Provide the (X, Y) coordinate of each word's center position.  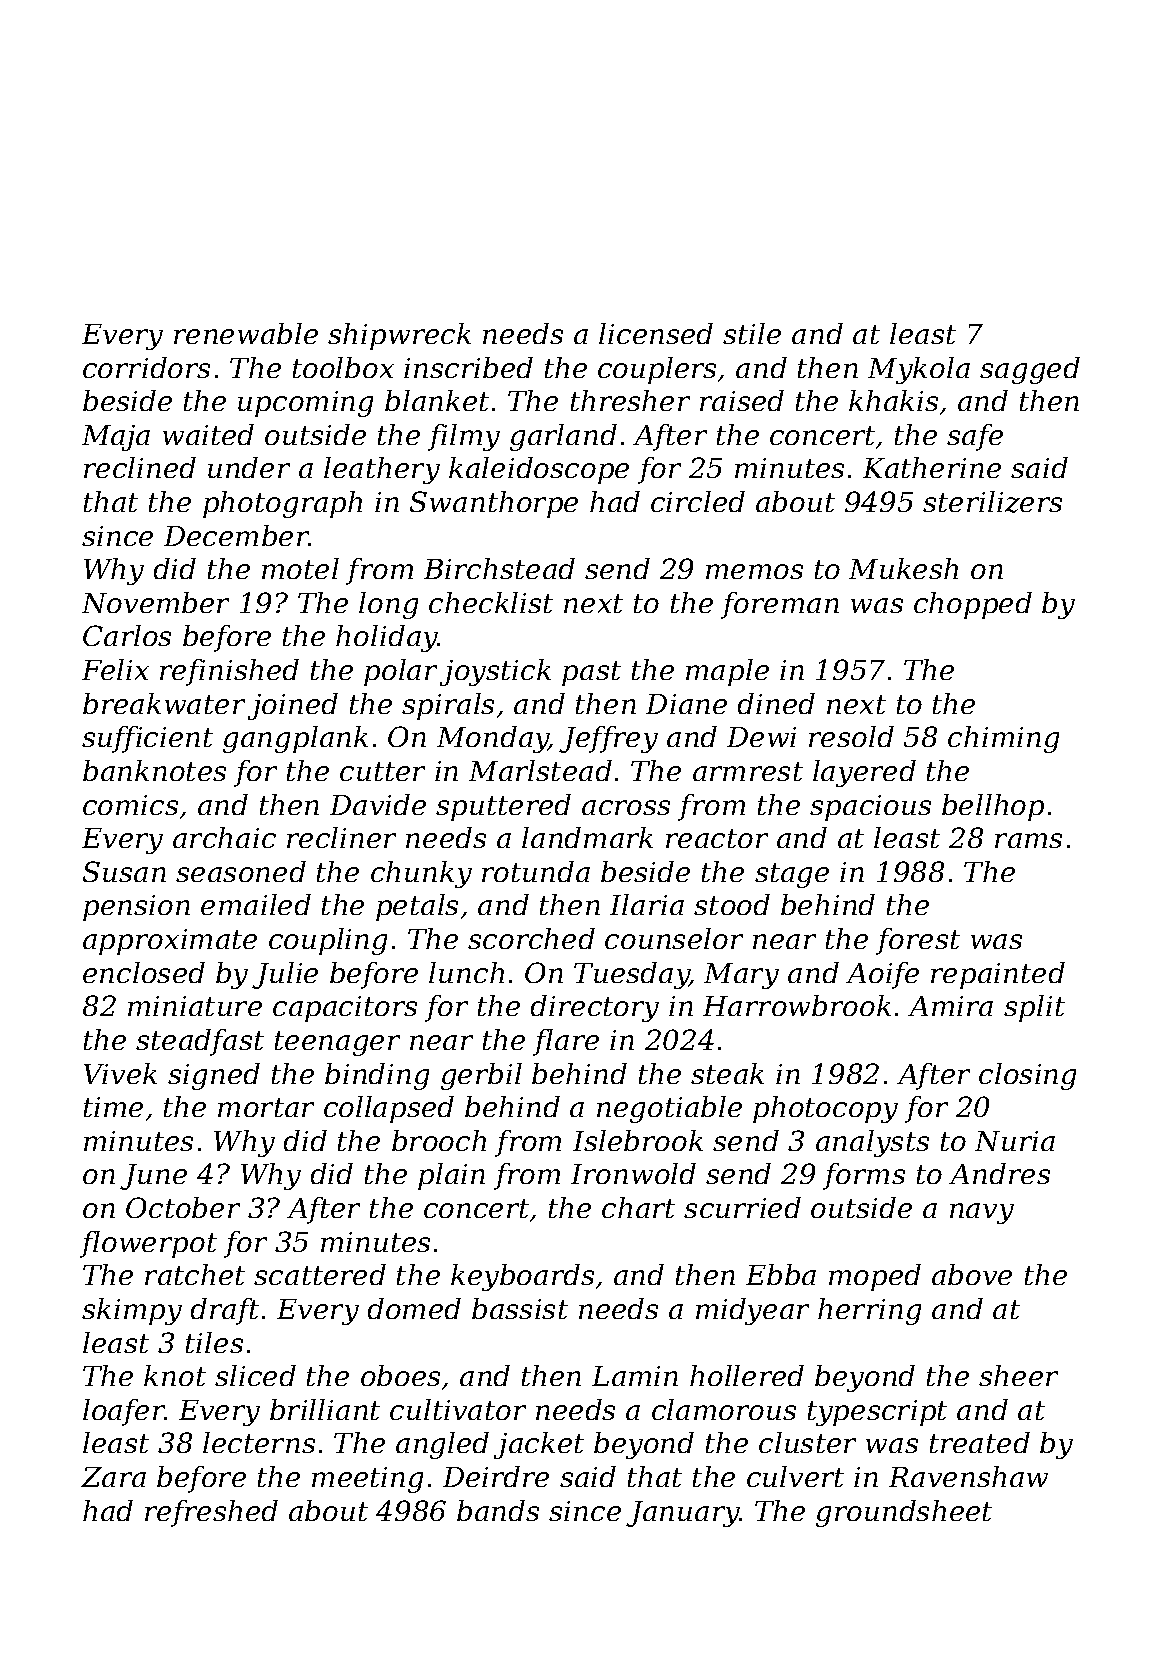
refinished (229, 672)
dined (776, 703)
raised (742, 400)
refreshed (211, 1513)
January (683, 1514)
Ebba (781, 1274)
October (183, 1207)
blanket (437, 400)
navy (982, 1213)
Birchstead (499, 568)
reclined (140, 467)
